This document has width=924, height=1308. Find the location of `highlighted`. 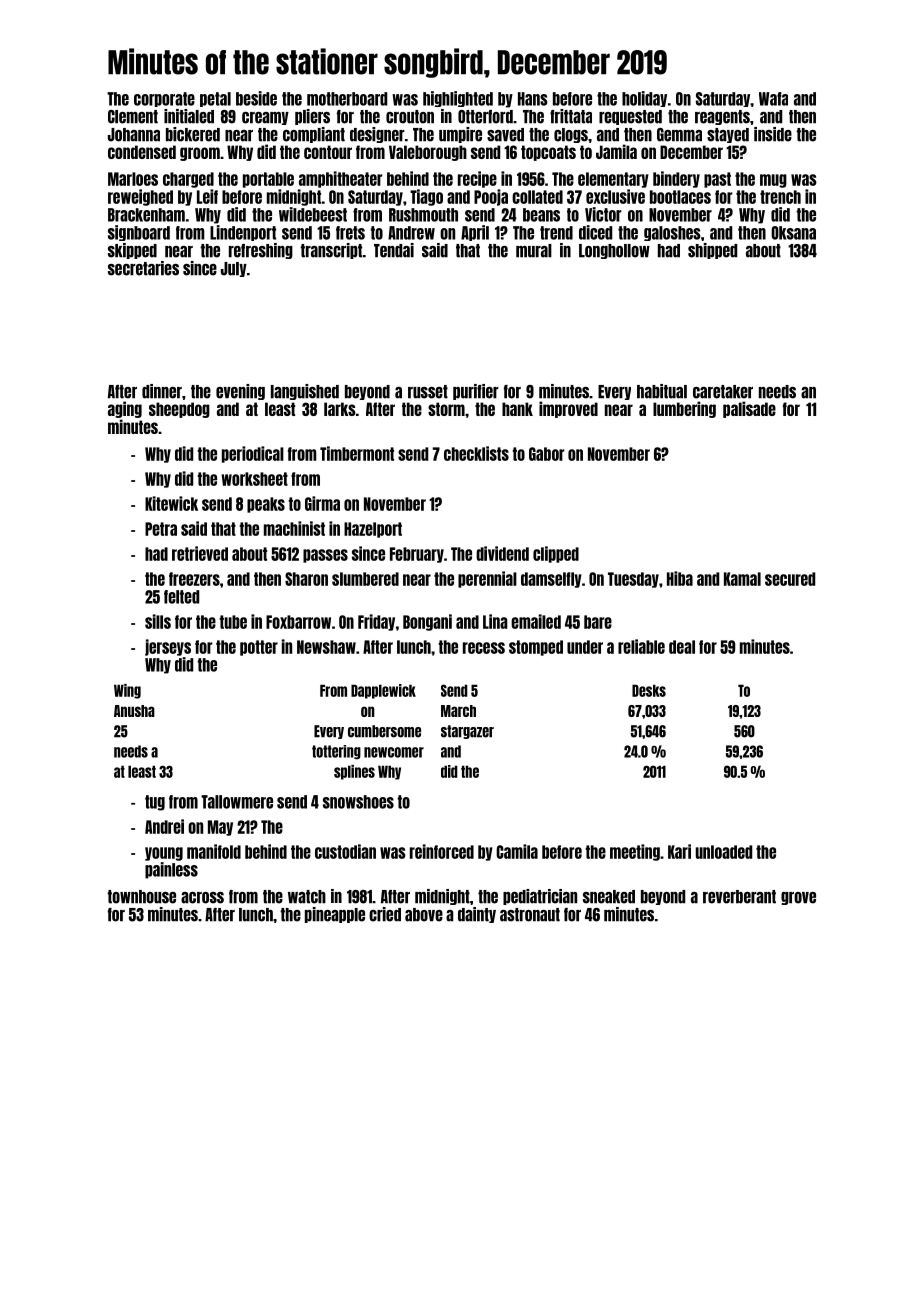

highlighted is located at coordinates (458, 99).
